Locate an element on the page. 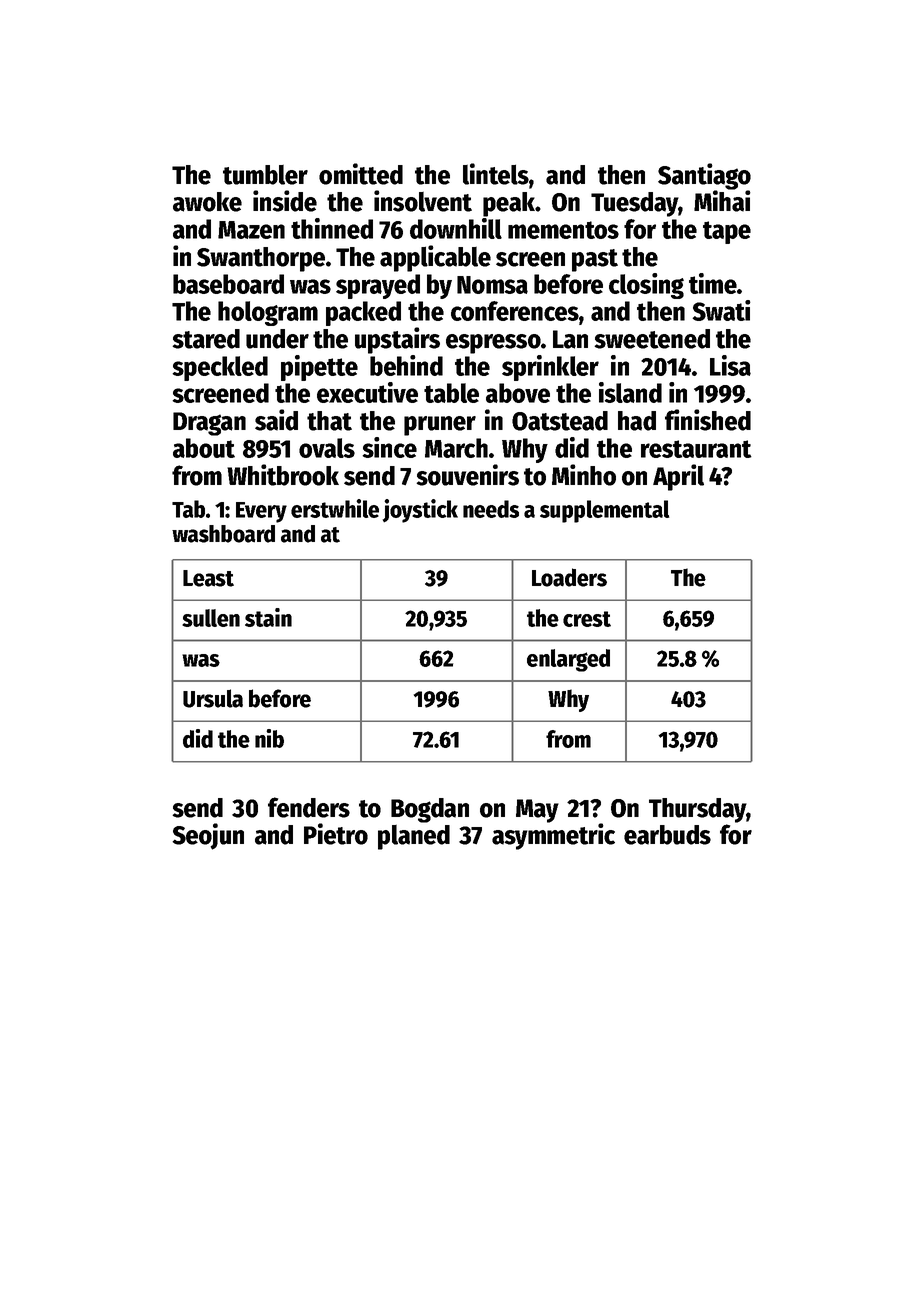 Image resolution: width=924 pixels, height=1311 pixels. planed is located at coordinates (414, 837).
